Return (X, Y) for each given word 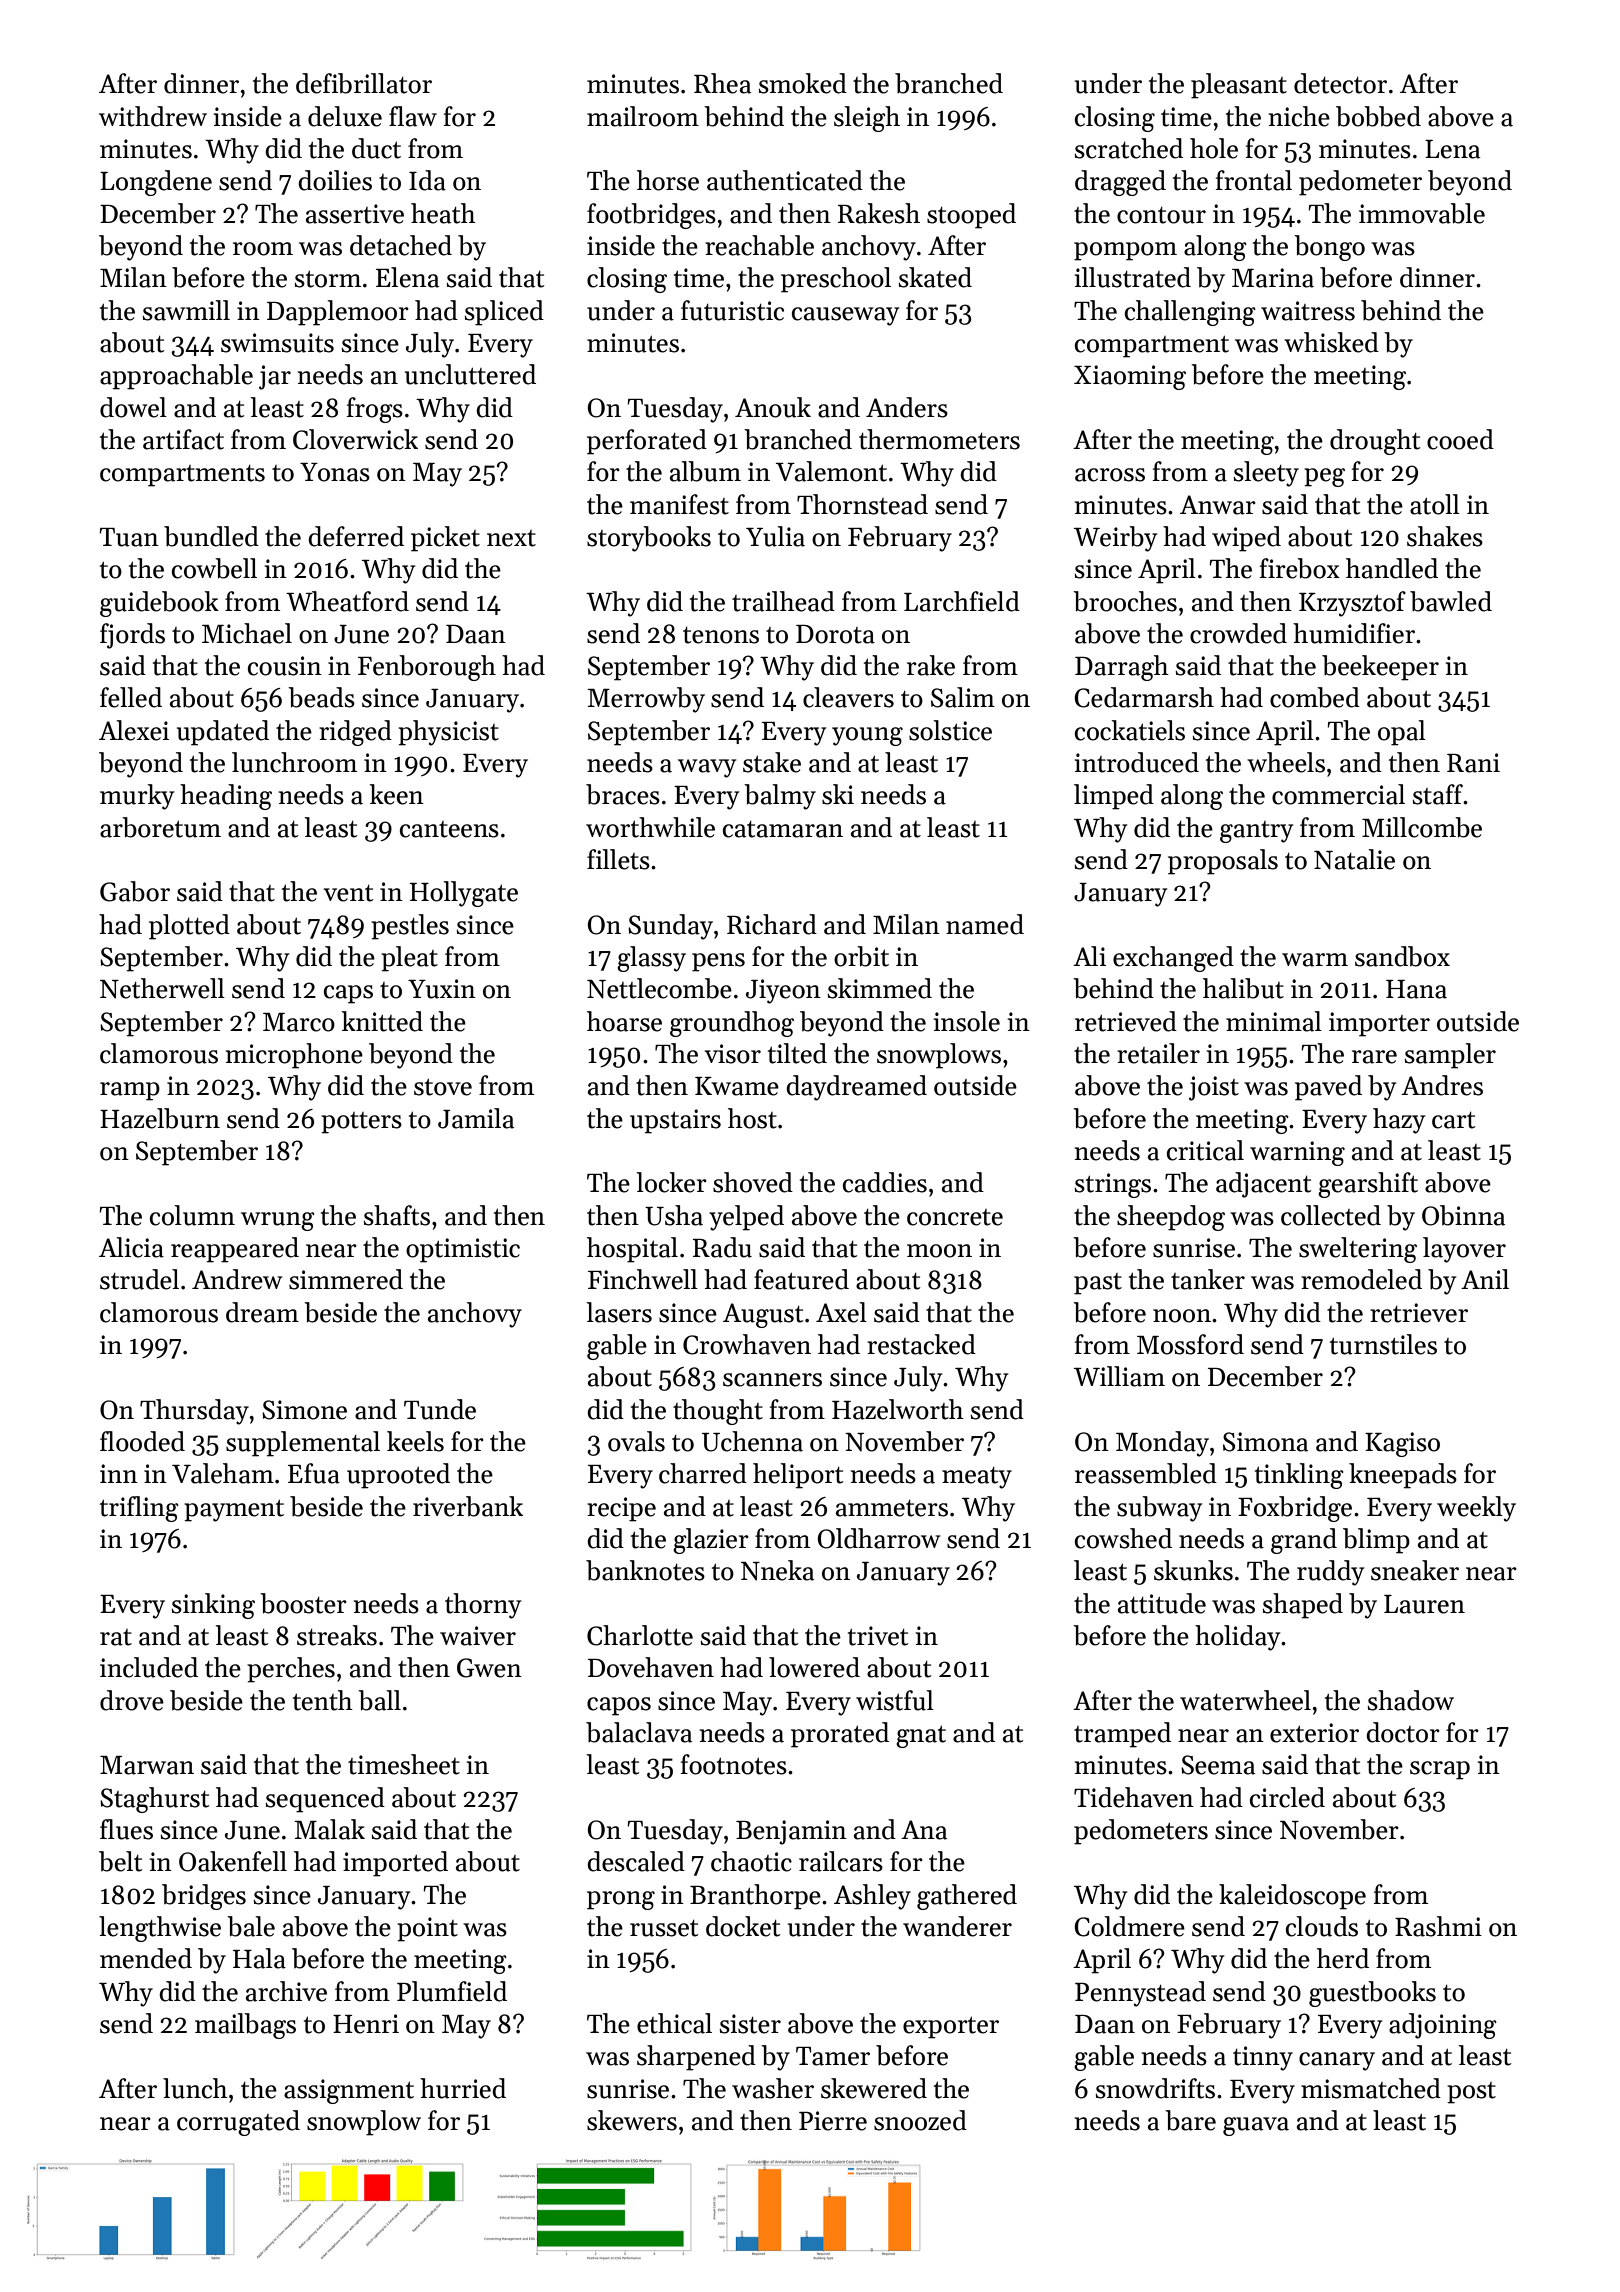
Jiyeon (783, 991)
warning (1297, 1153)
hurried (463, 2088)
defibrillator (364, 83)
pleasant (1239, 86)
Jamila (476, 1118)
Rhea (722, 83)
